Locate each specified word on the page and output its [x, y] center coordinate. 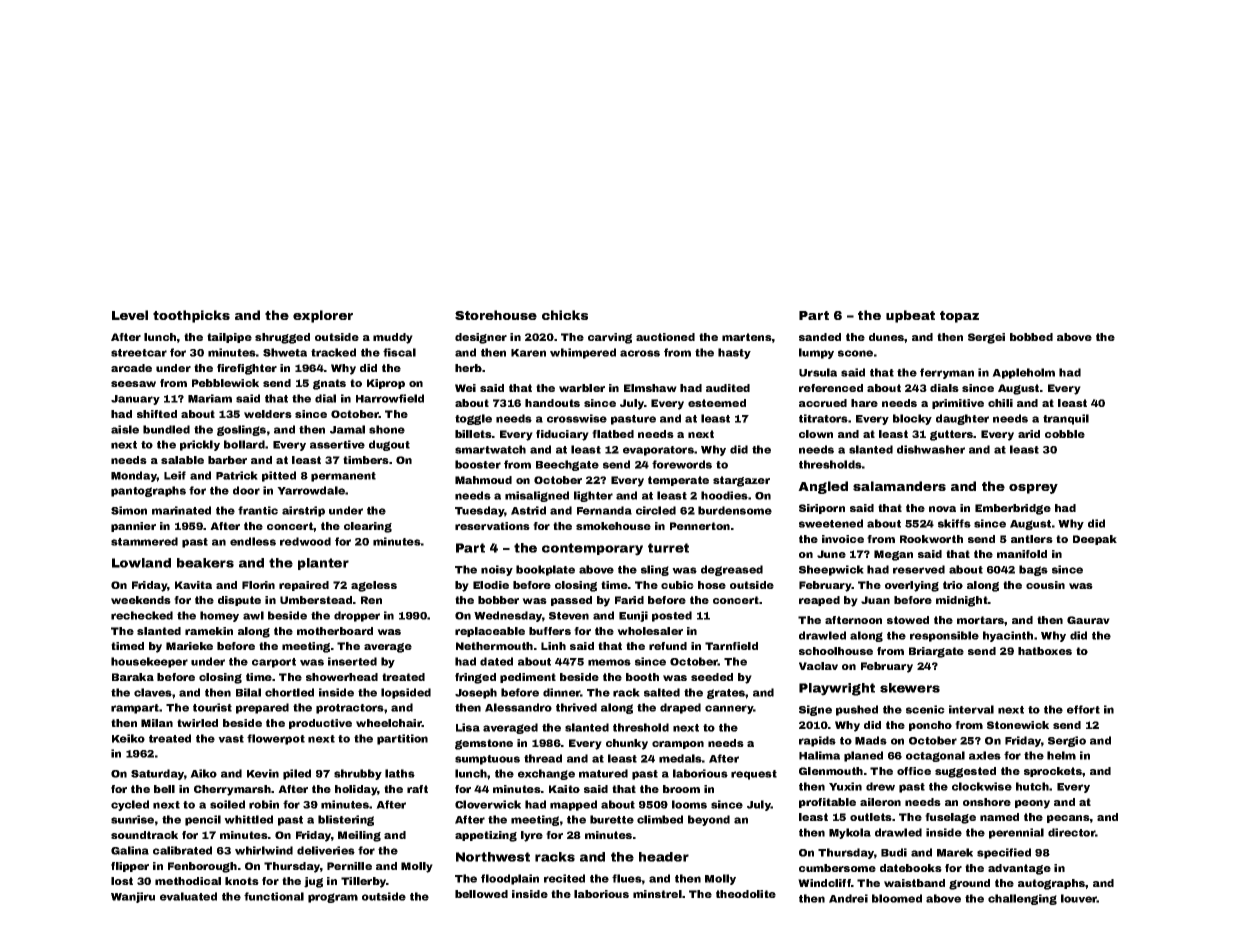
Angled [823, 487]
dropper [357, 616]
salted [662, 692]
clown [816, 434]
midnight [962, 601]
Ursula [818, 372]
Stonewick [1018, 725]
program [333, 898]
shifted [157, 414]
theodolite [746, 894]
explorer [323, 316]
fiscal [399, 352]
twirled [197, 723]
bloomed [897, 898]
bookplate [545, 570]
